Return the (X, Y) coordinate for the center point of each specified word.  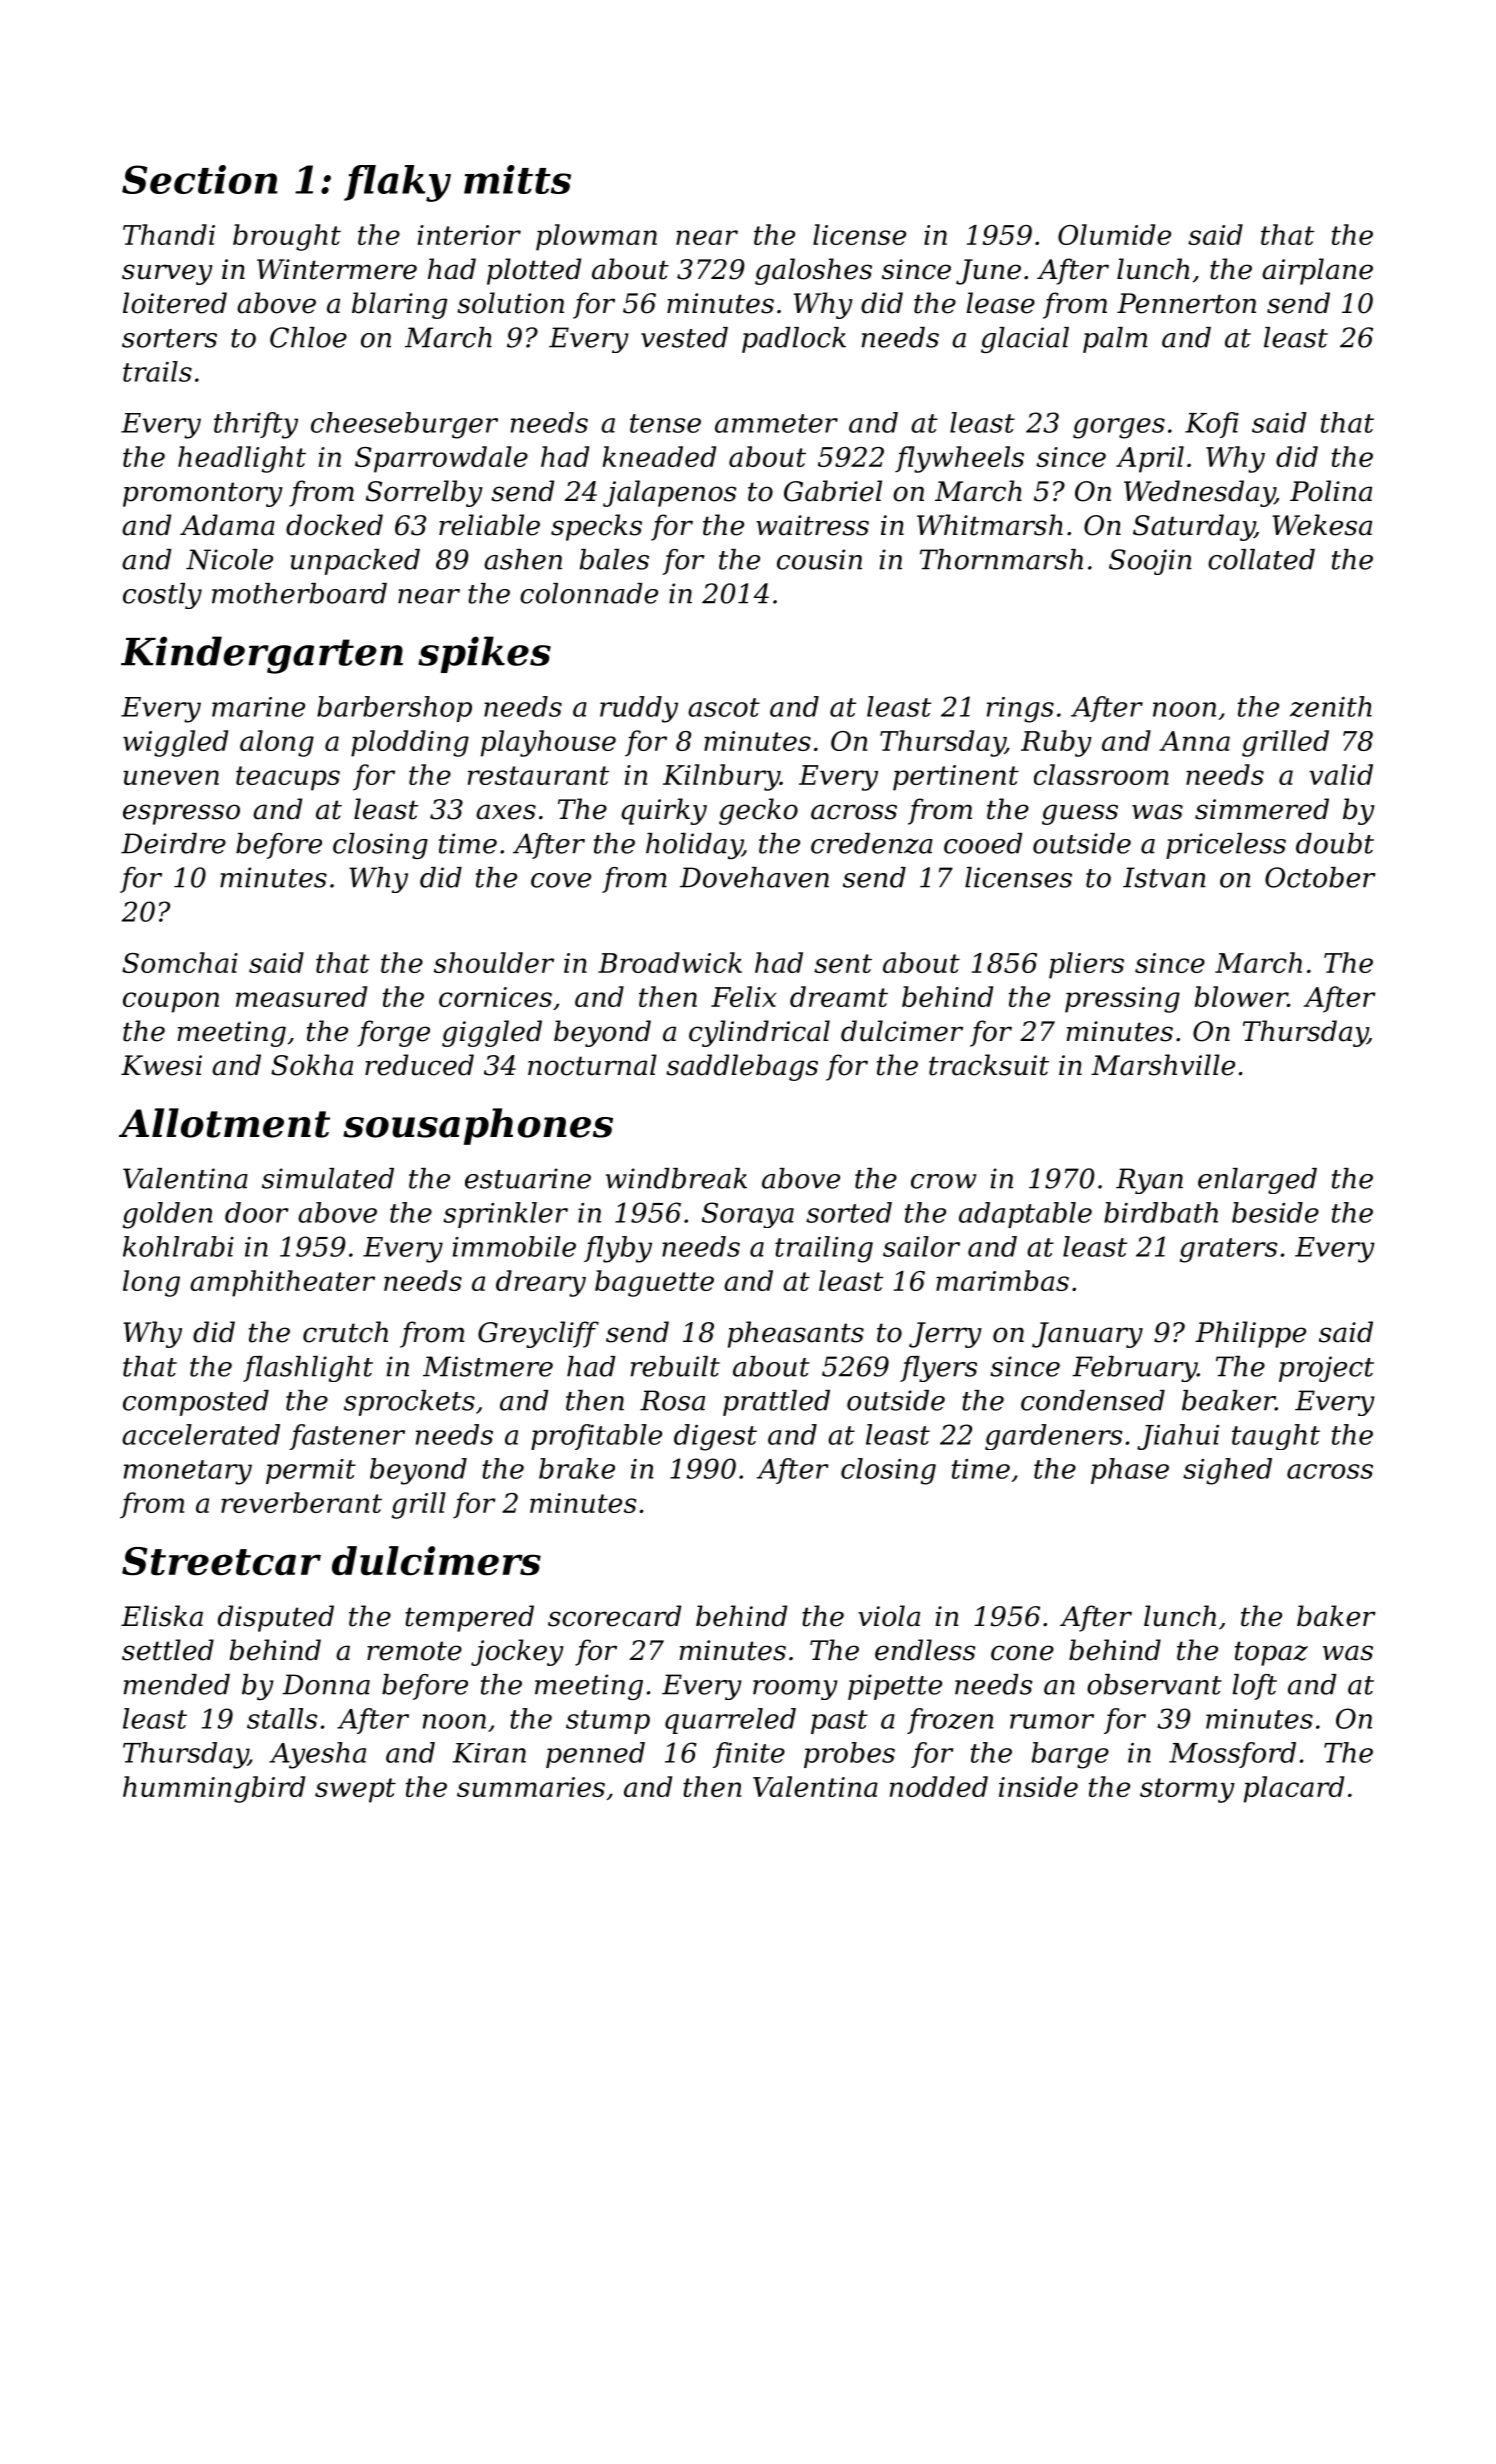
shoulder (494, 962)
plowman (596, 237)
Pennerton (1186, 303)
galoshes (813, 271)
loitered (175, 303)
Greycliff (538, 1334)
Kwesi (161, 1065)
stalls (282, 1718)
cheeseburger (404, 425)
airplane (1317, 271)
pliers (1086, 965)
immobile (514, 1246)
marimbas (1002, 1280)
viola (889, 1616)
